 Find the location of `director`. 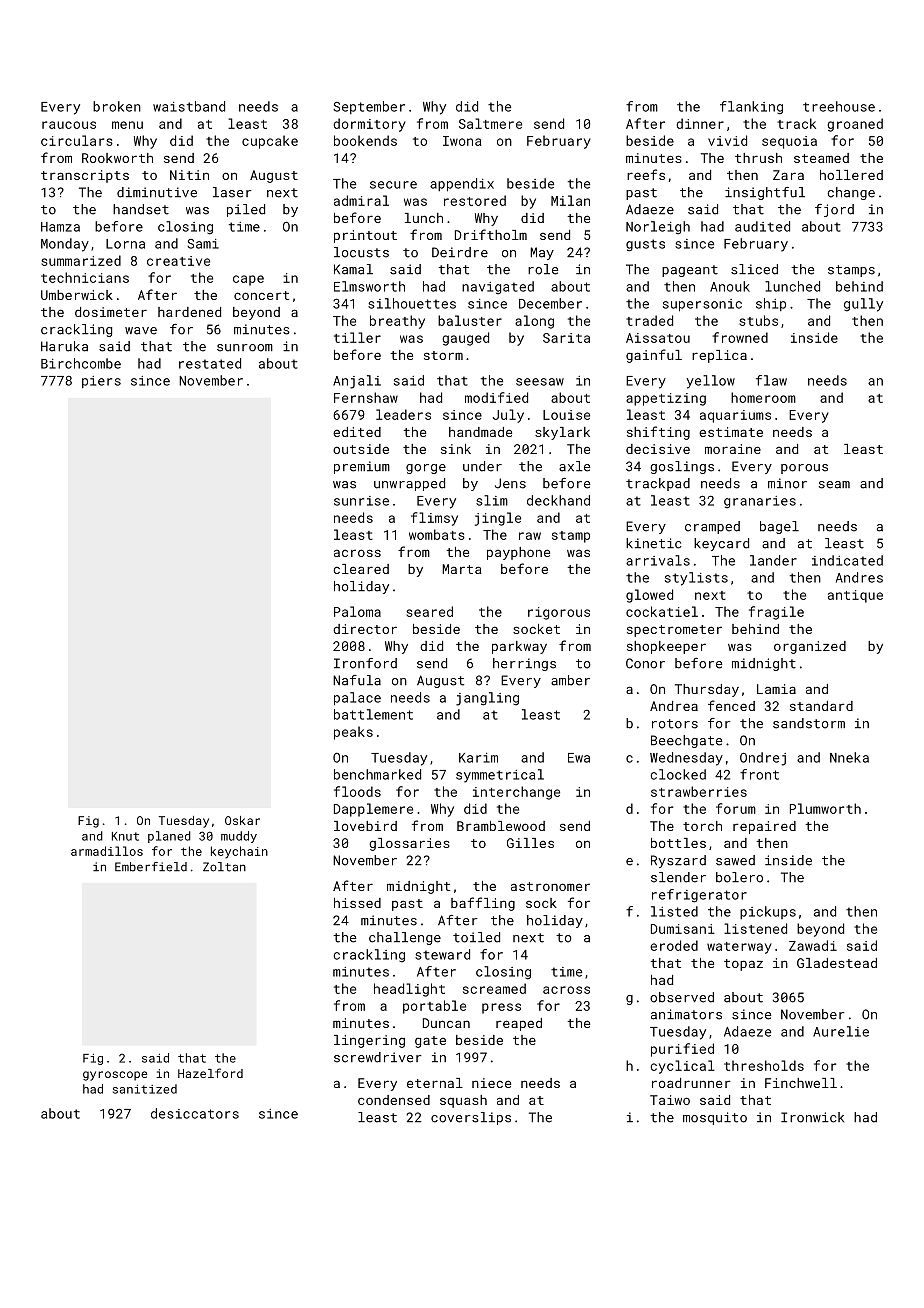

director is located at coordinates (365, 629).
